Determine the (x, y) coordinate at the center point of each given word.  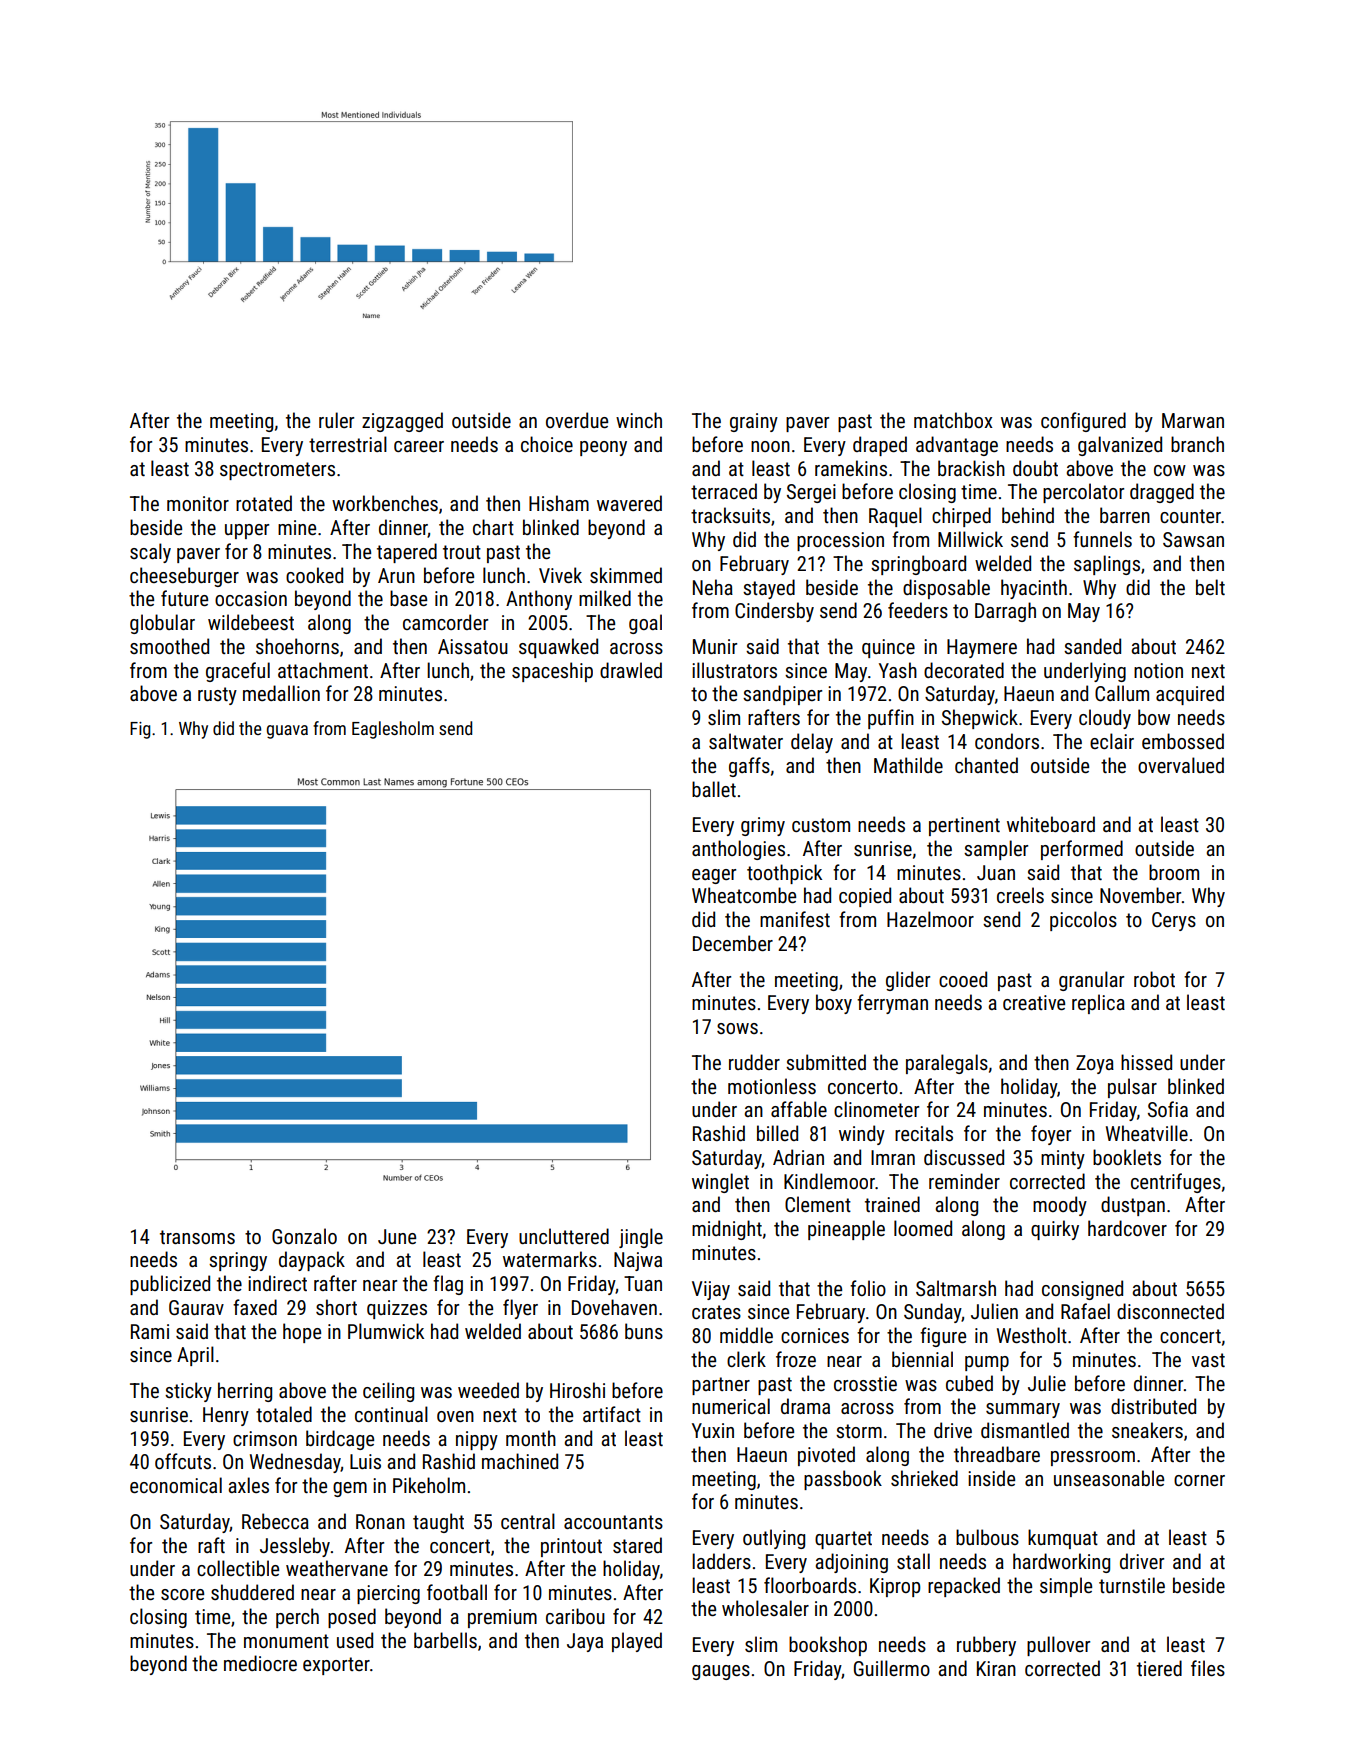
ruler (336, 420)
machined (520, 1461)
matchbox (953, 420)
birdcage (340, 1440)
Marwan (1193, 420)
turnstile (1132, 1585)
